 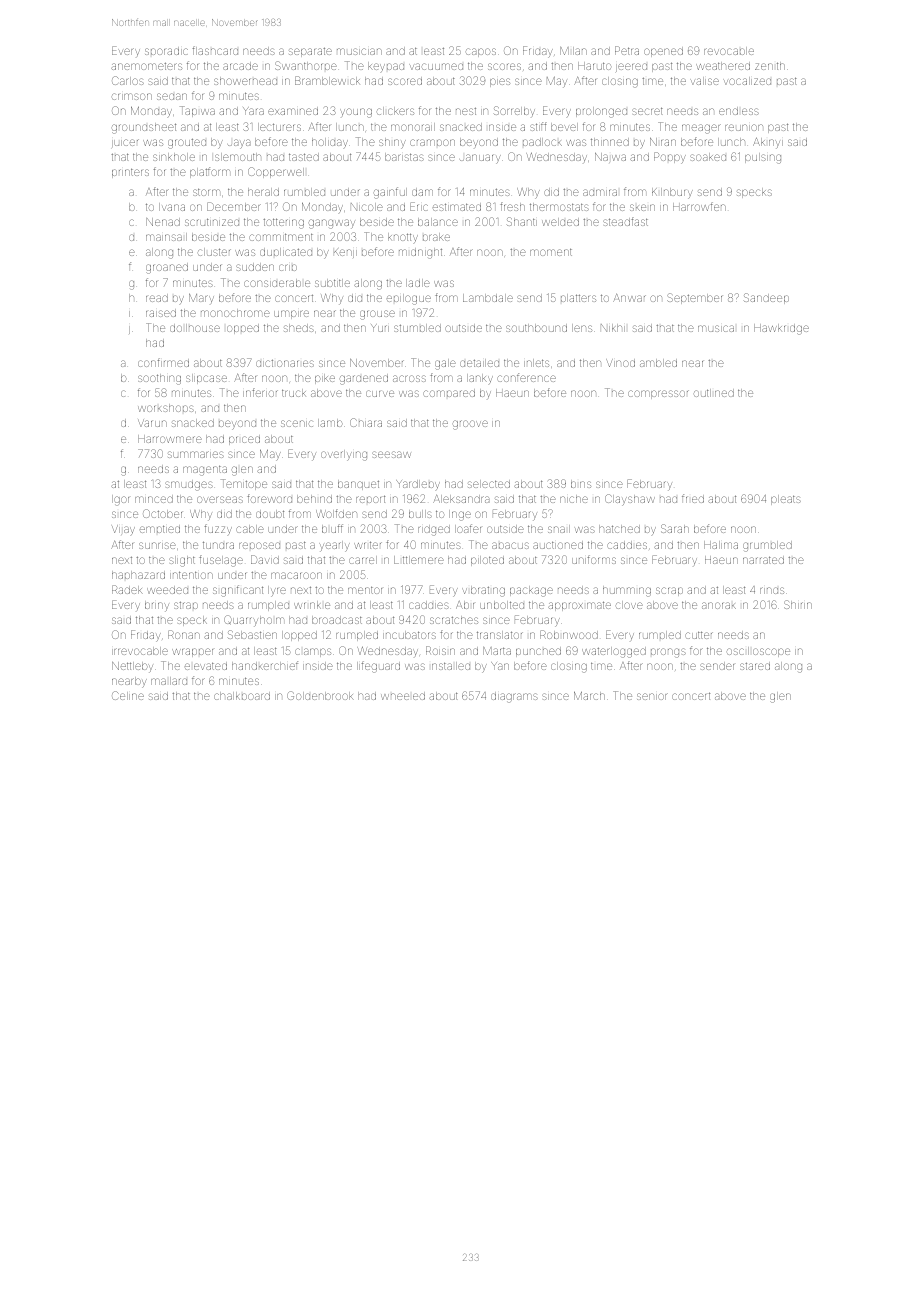 I want to click on chalkboard, so click(x=242, y=696).
